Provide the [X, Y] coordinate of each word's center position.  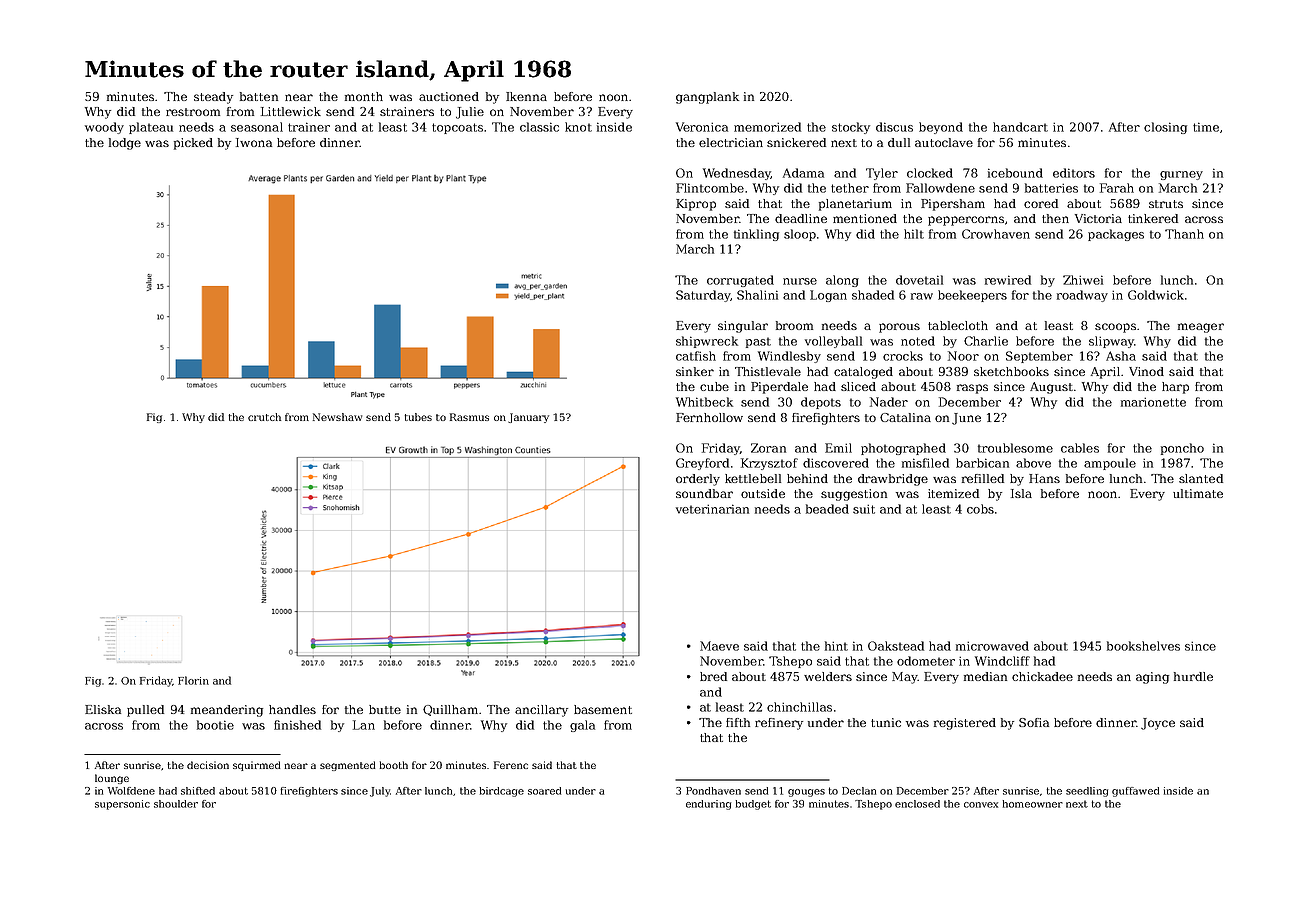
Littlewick [291, 111]
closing [1165, 128]
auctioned [449, 96]
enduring [708, 805]
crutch [264, 417]
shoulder [176, 804]
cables [1080, 448]
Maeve [719, 646]
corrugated [740, 281]
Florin [193, 680]
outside [763, 493]
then [1055, 218]
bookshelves [1143, 646]
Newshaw [337, 417]
